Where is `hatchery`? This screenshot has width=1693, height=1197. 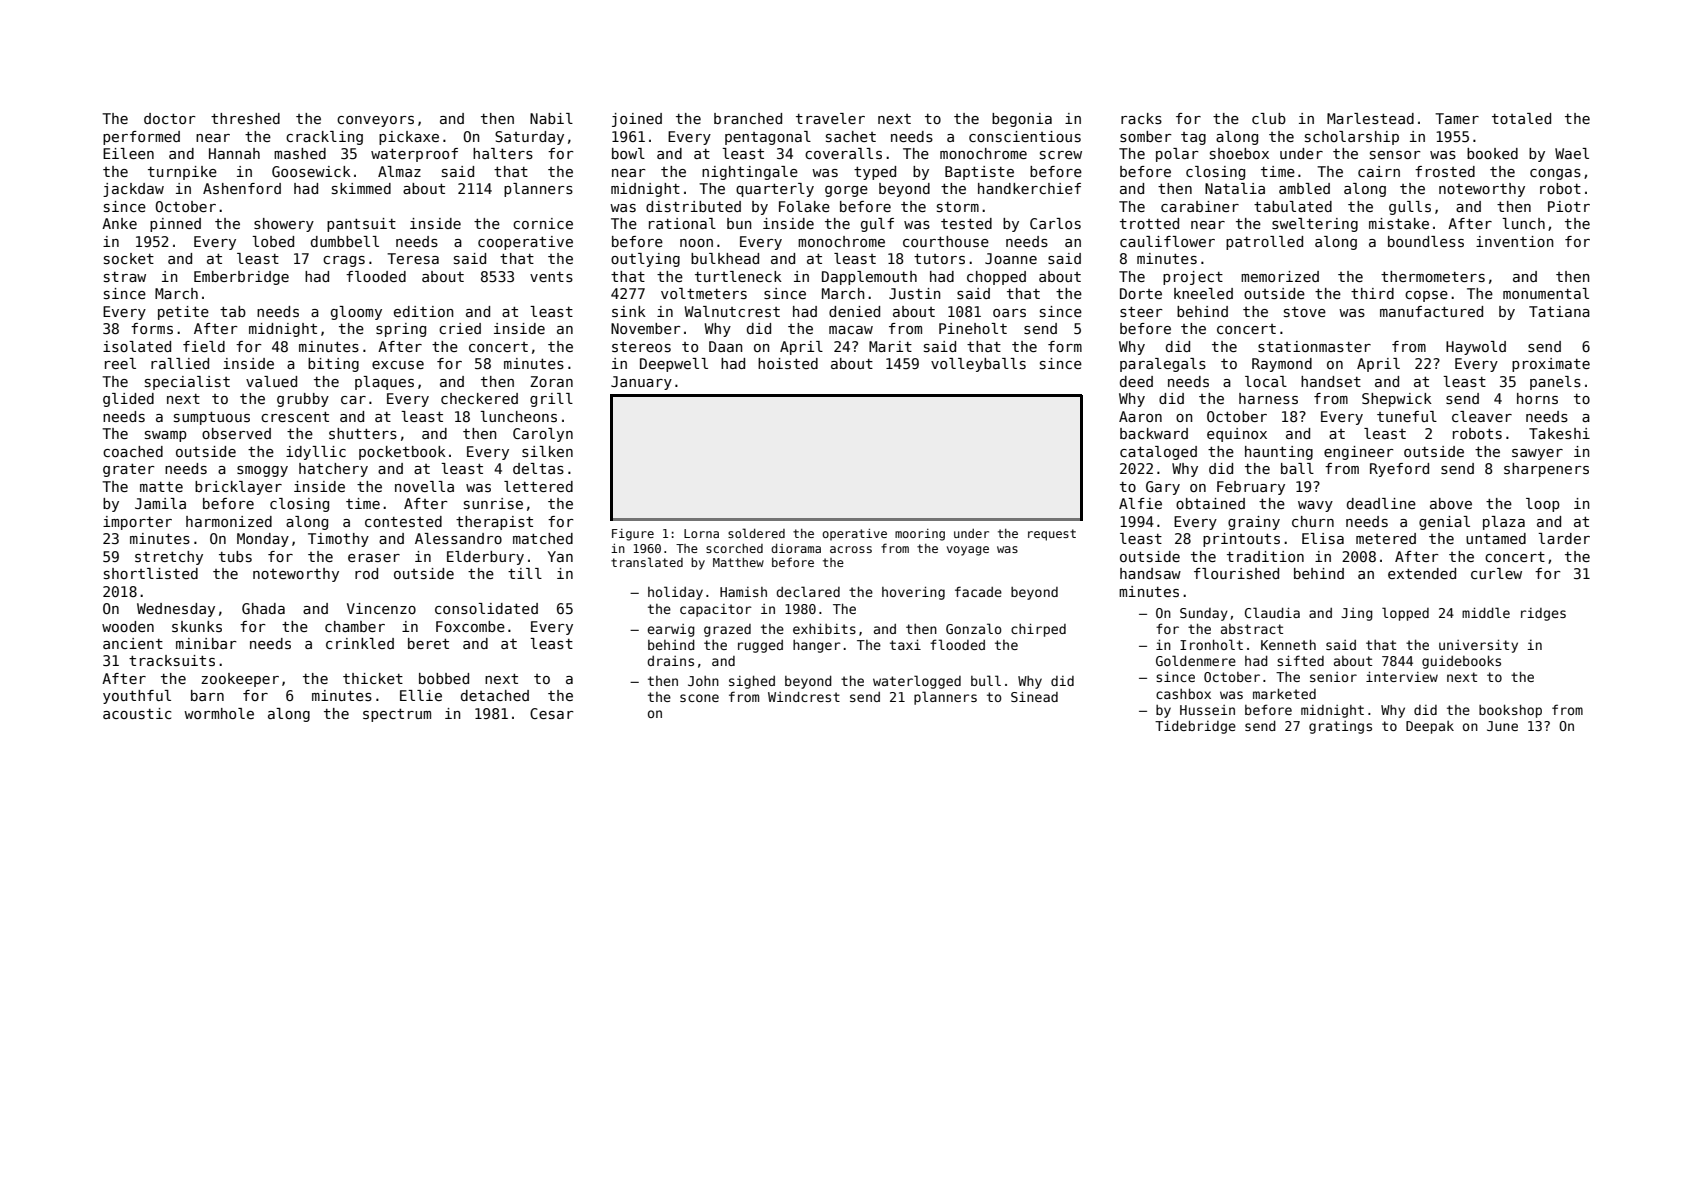 hatchery is located at coordinates (333, 470).
